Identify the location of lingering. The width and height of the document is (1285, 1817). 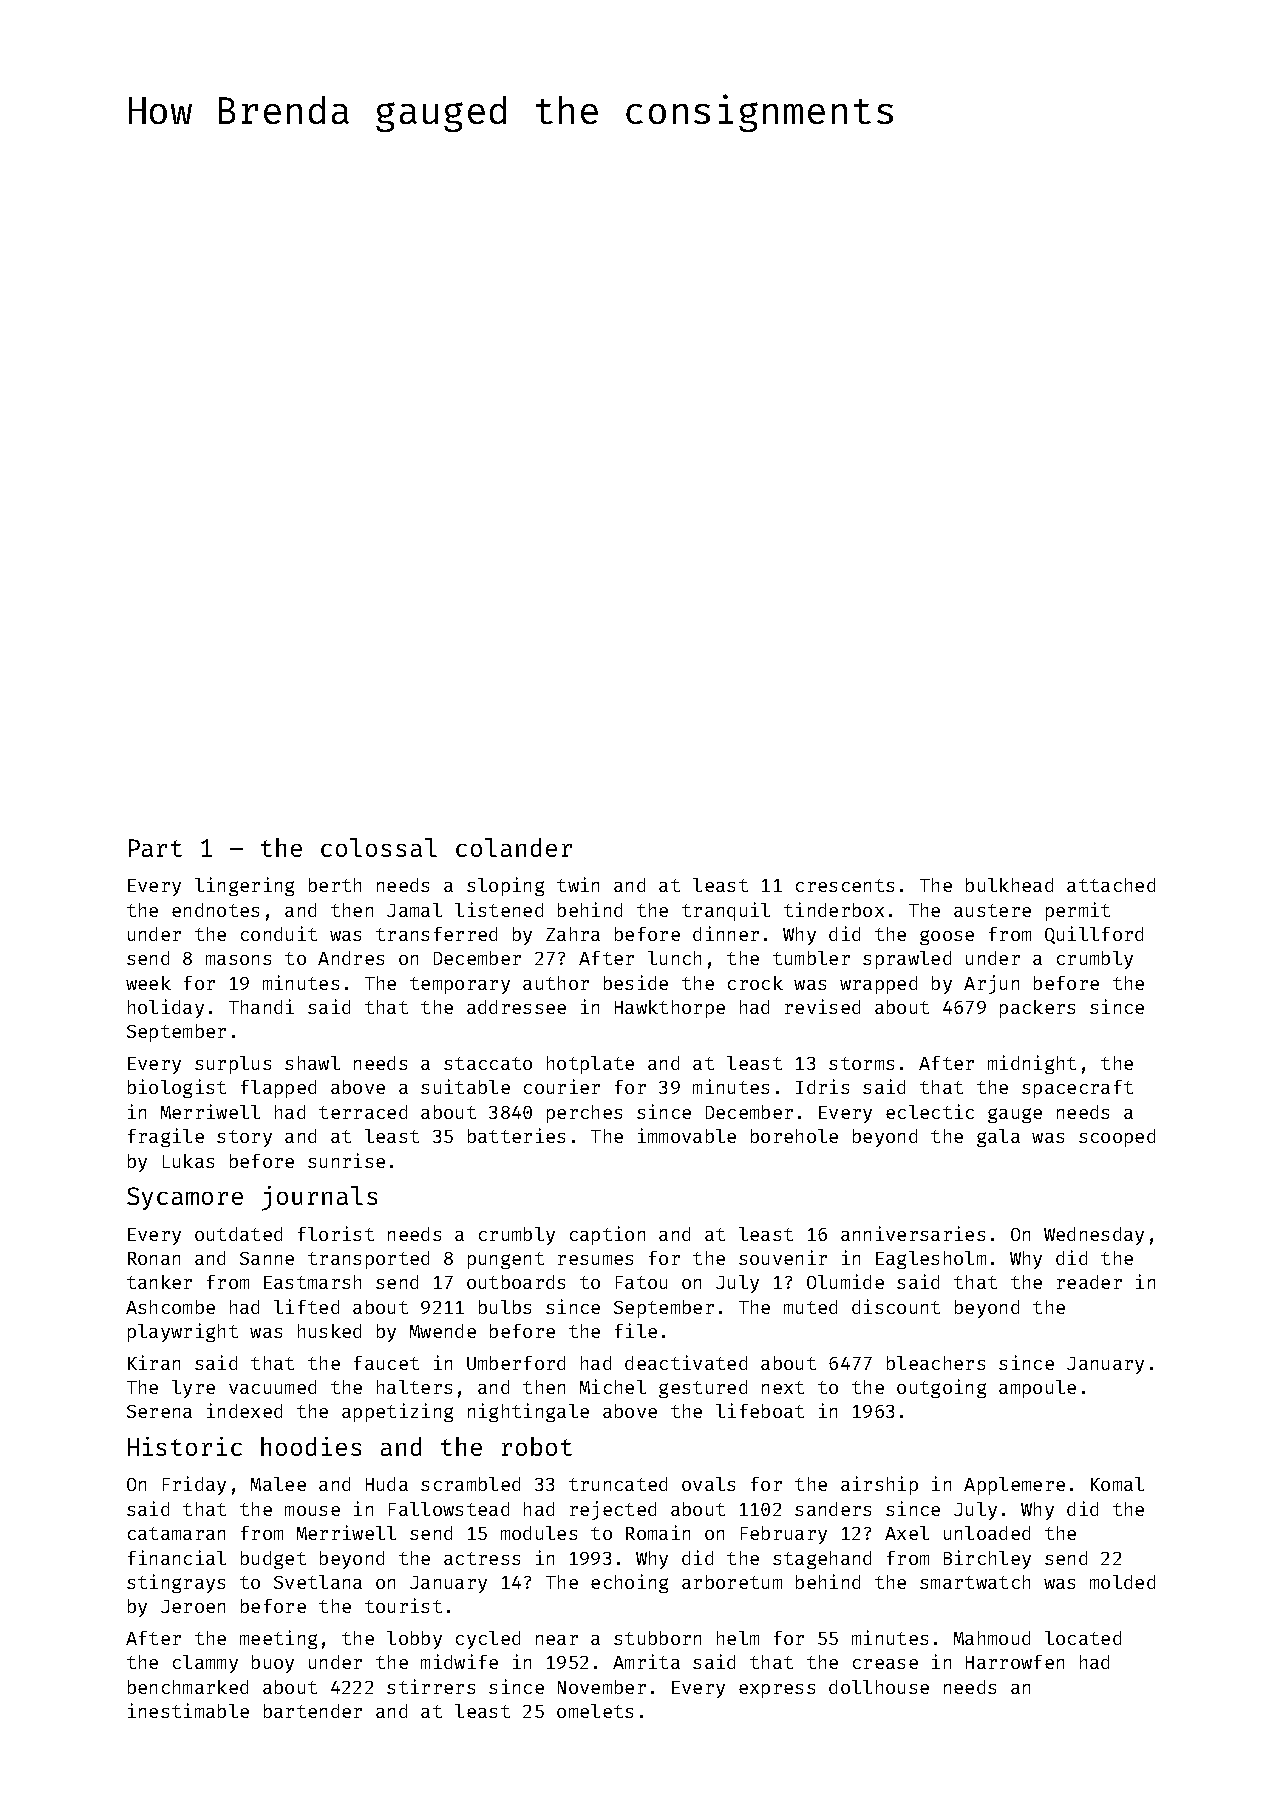
(244, 886).
